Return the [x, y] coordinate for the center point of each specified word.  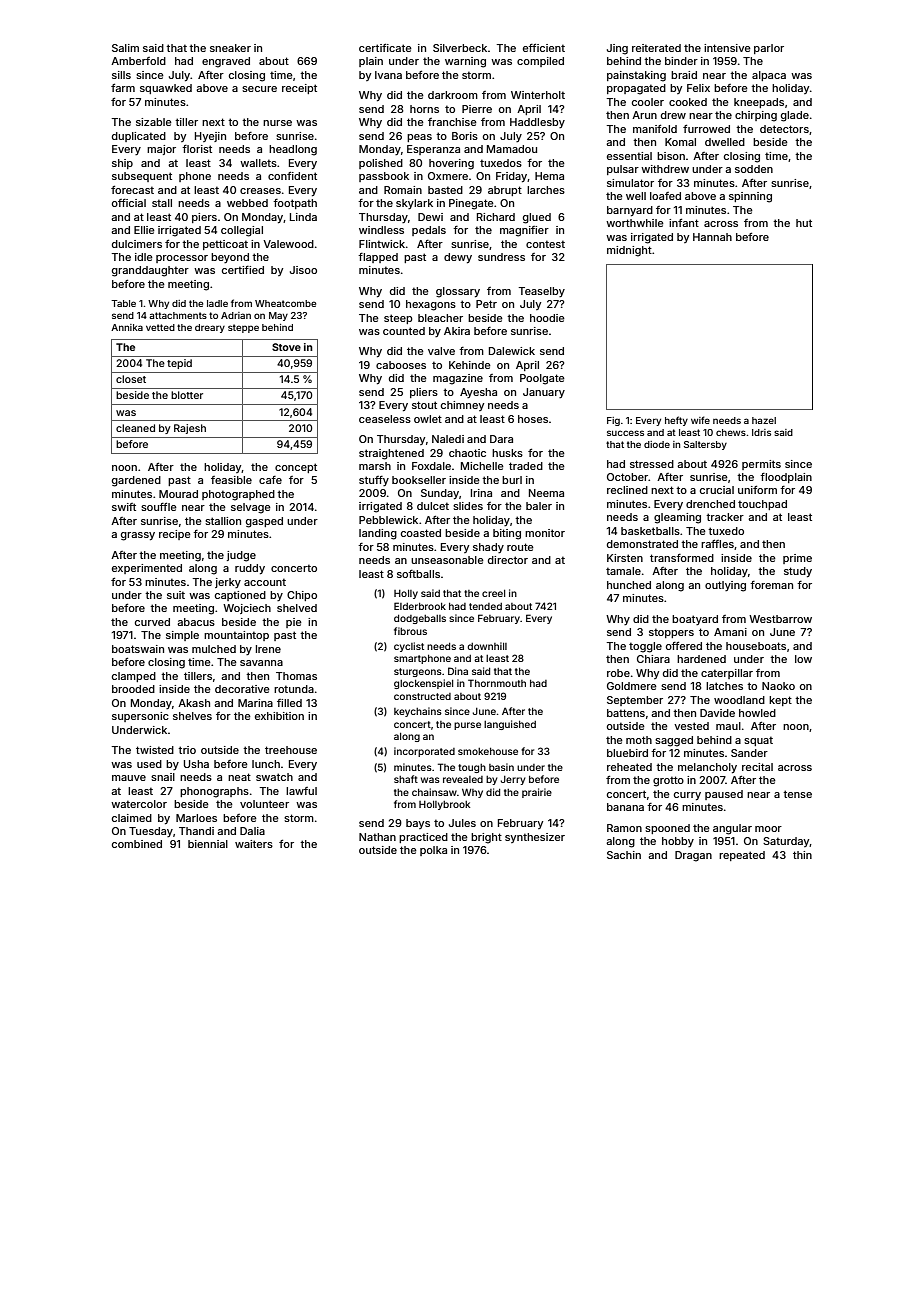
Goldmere [632, 686]
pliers [424, 393]
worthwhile [635, 223]
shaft [406, 779]
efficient [544, 47]
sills [121, 75]
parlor [769, 49]
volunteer [264, 804]
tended [485, 606]
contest [545, 244]
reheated [629, 767]
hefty [676, 421]
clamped [134, 677]
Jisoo [303, 270]
